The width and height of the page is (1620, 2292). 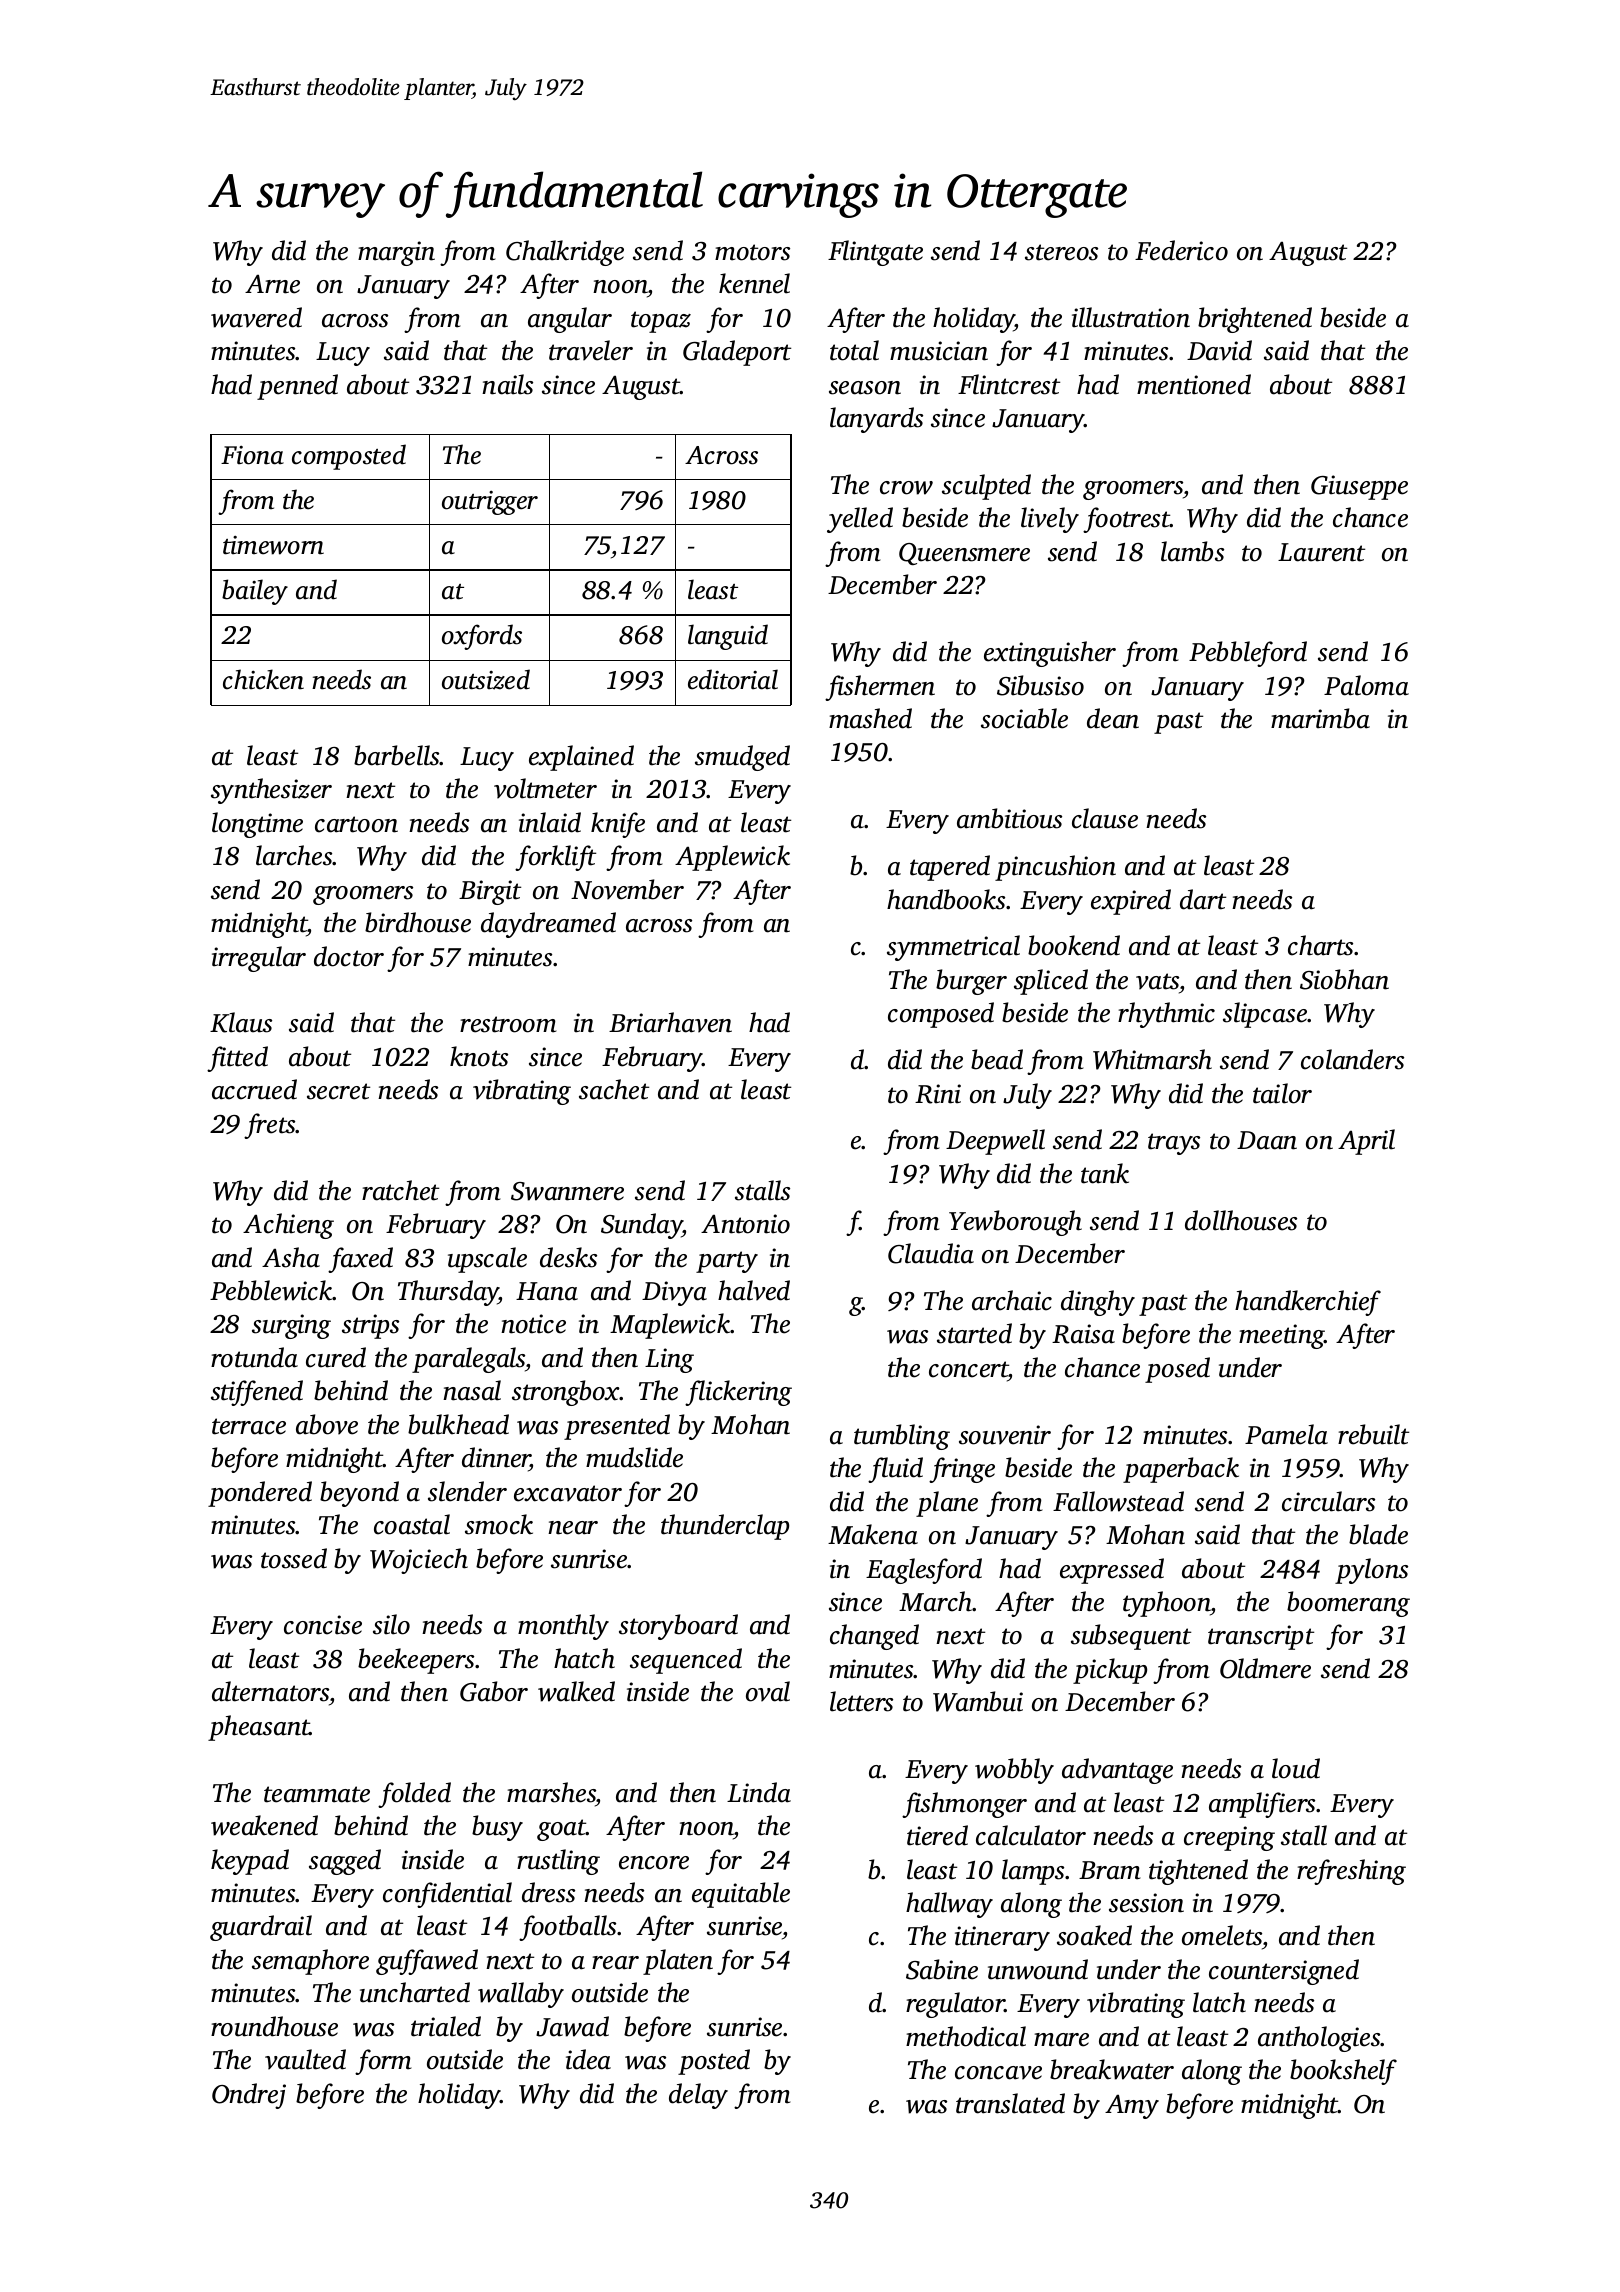 I want to click on Claudia, so click(x=931, y=1253).
